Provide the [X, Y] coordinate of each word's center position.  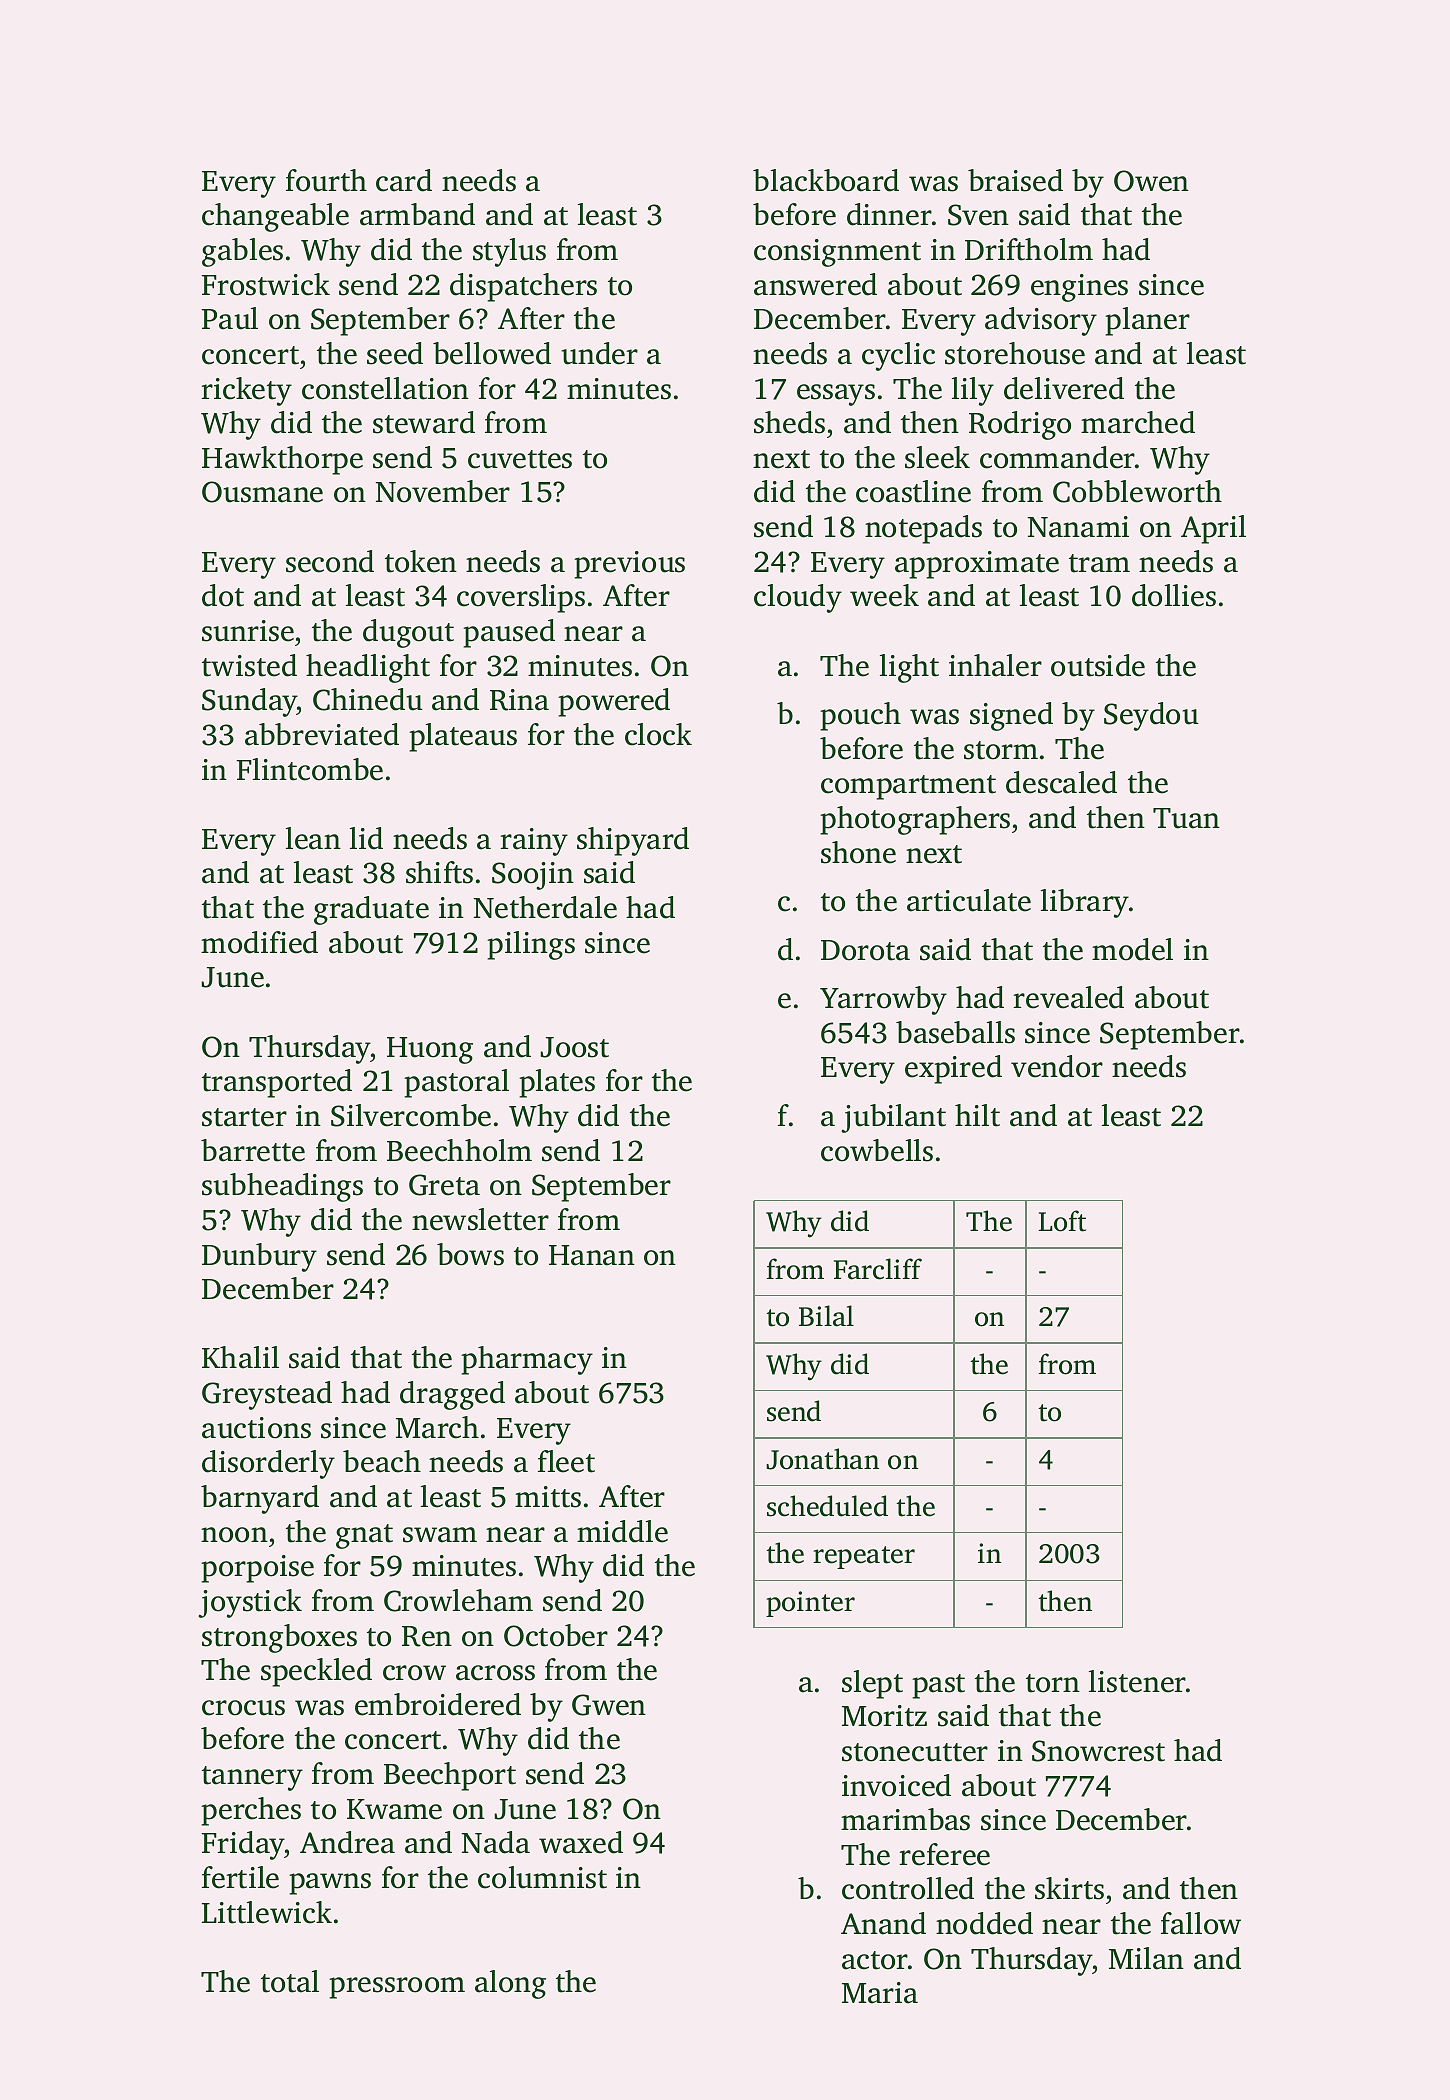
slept [872, 1684]
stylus [509, 252]
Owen [1151, 181]
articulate [969, 900]
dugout [408, 633]
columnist [542, 1877]
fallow [1201, 1923]
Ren [427, 1636]
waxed [581, 1842]
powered [614, 702]
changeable [275, 217]
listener [1138, 1681]
